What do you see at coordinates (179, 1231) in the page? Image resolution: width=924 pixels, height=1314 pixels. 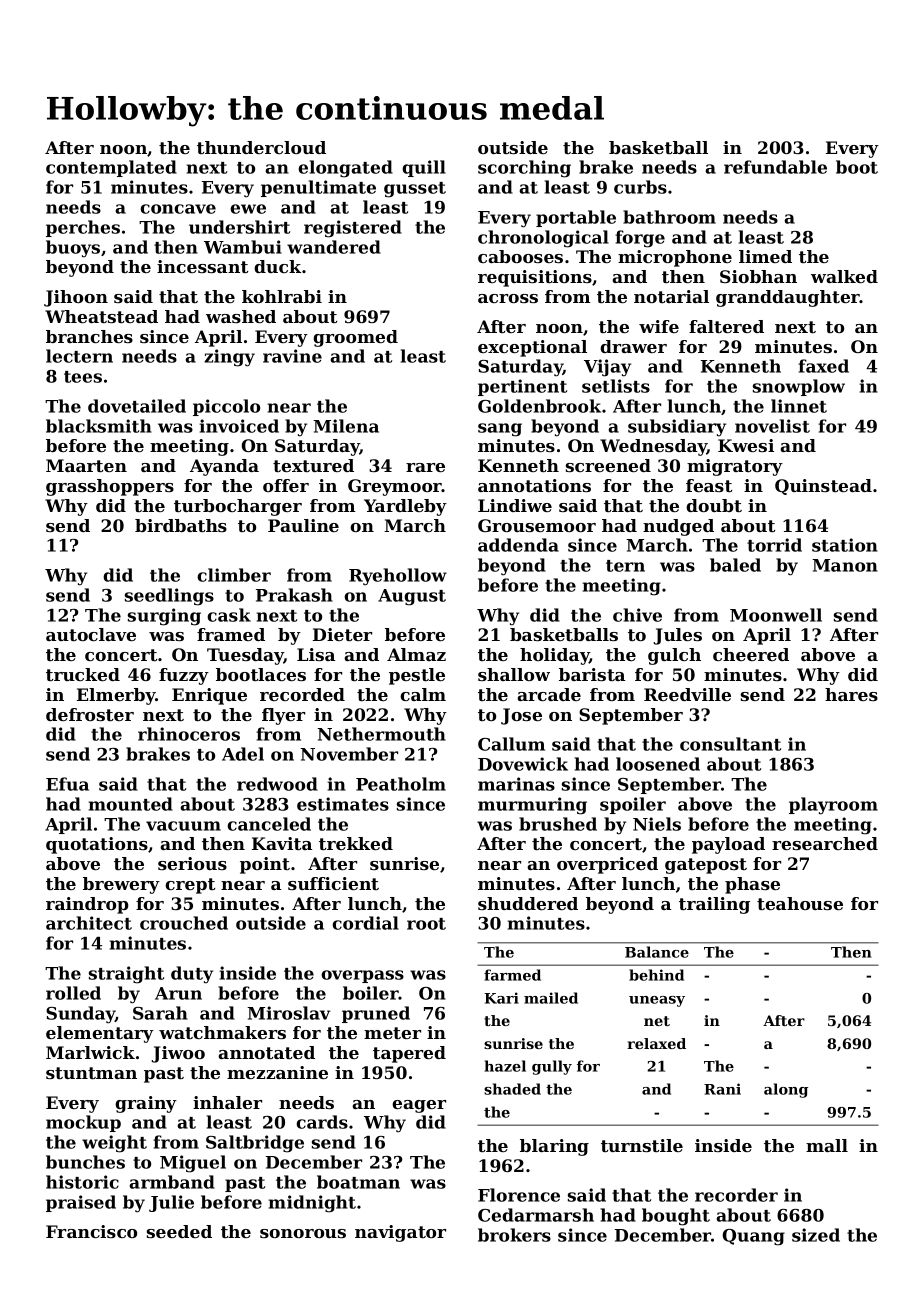 I see `seeded` at bounding box center [179, 1231].
